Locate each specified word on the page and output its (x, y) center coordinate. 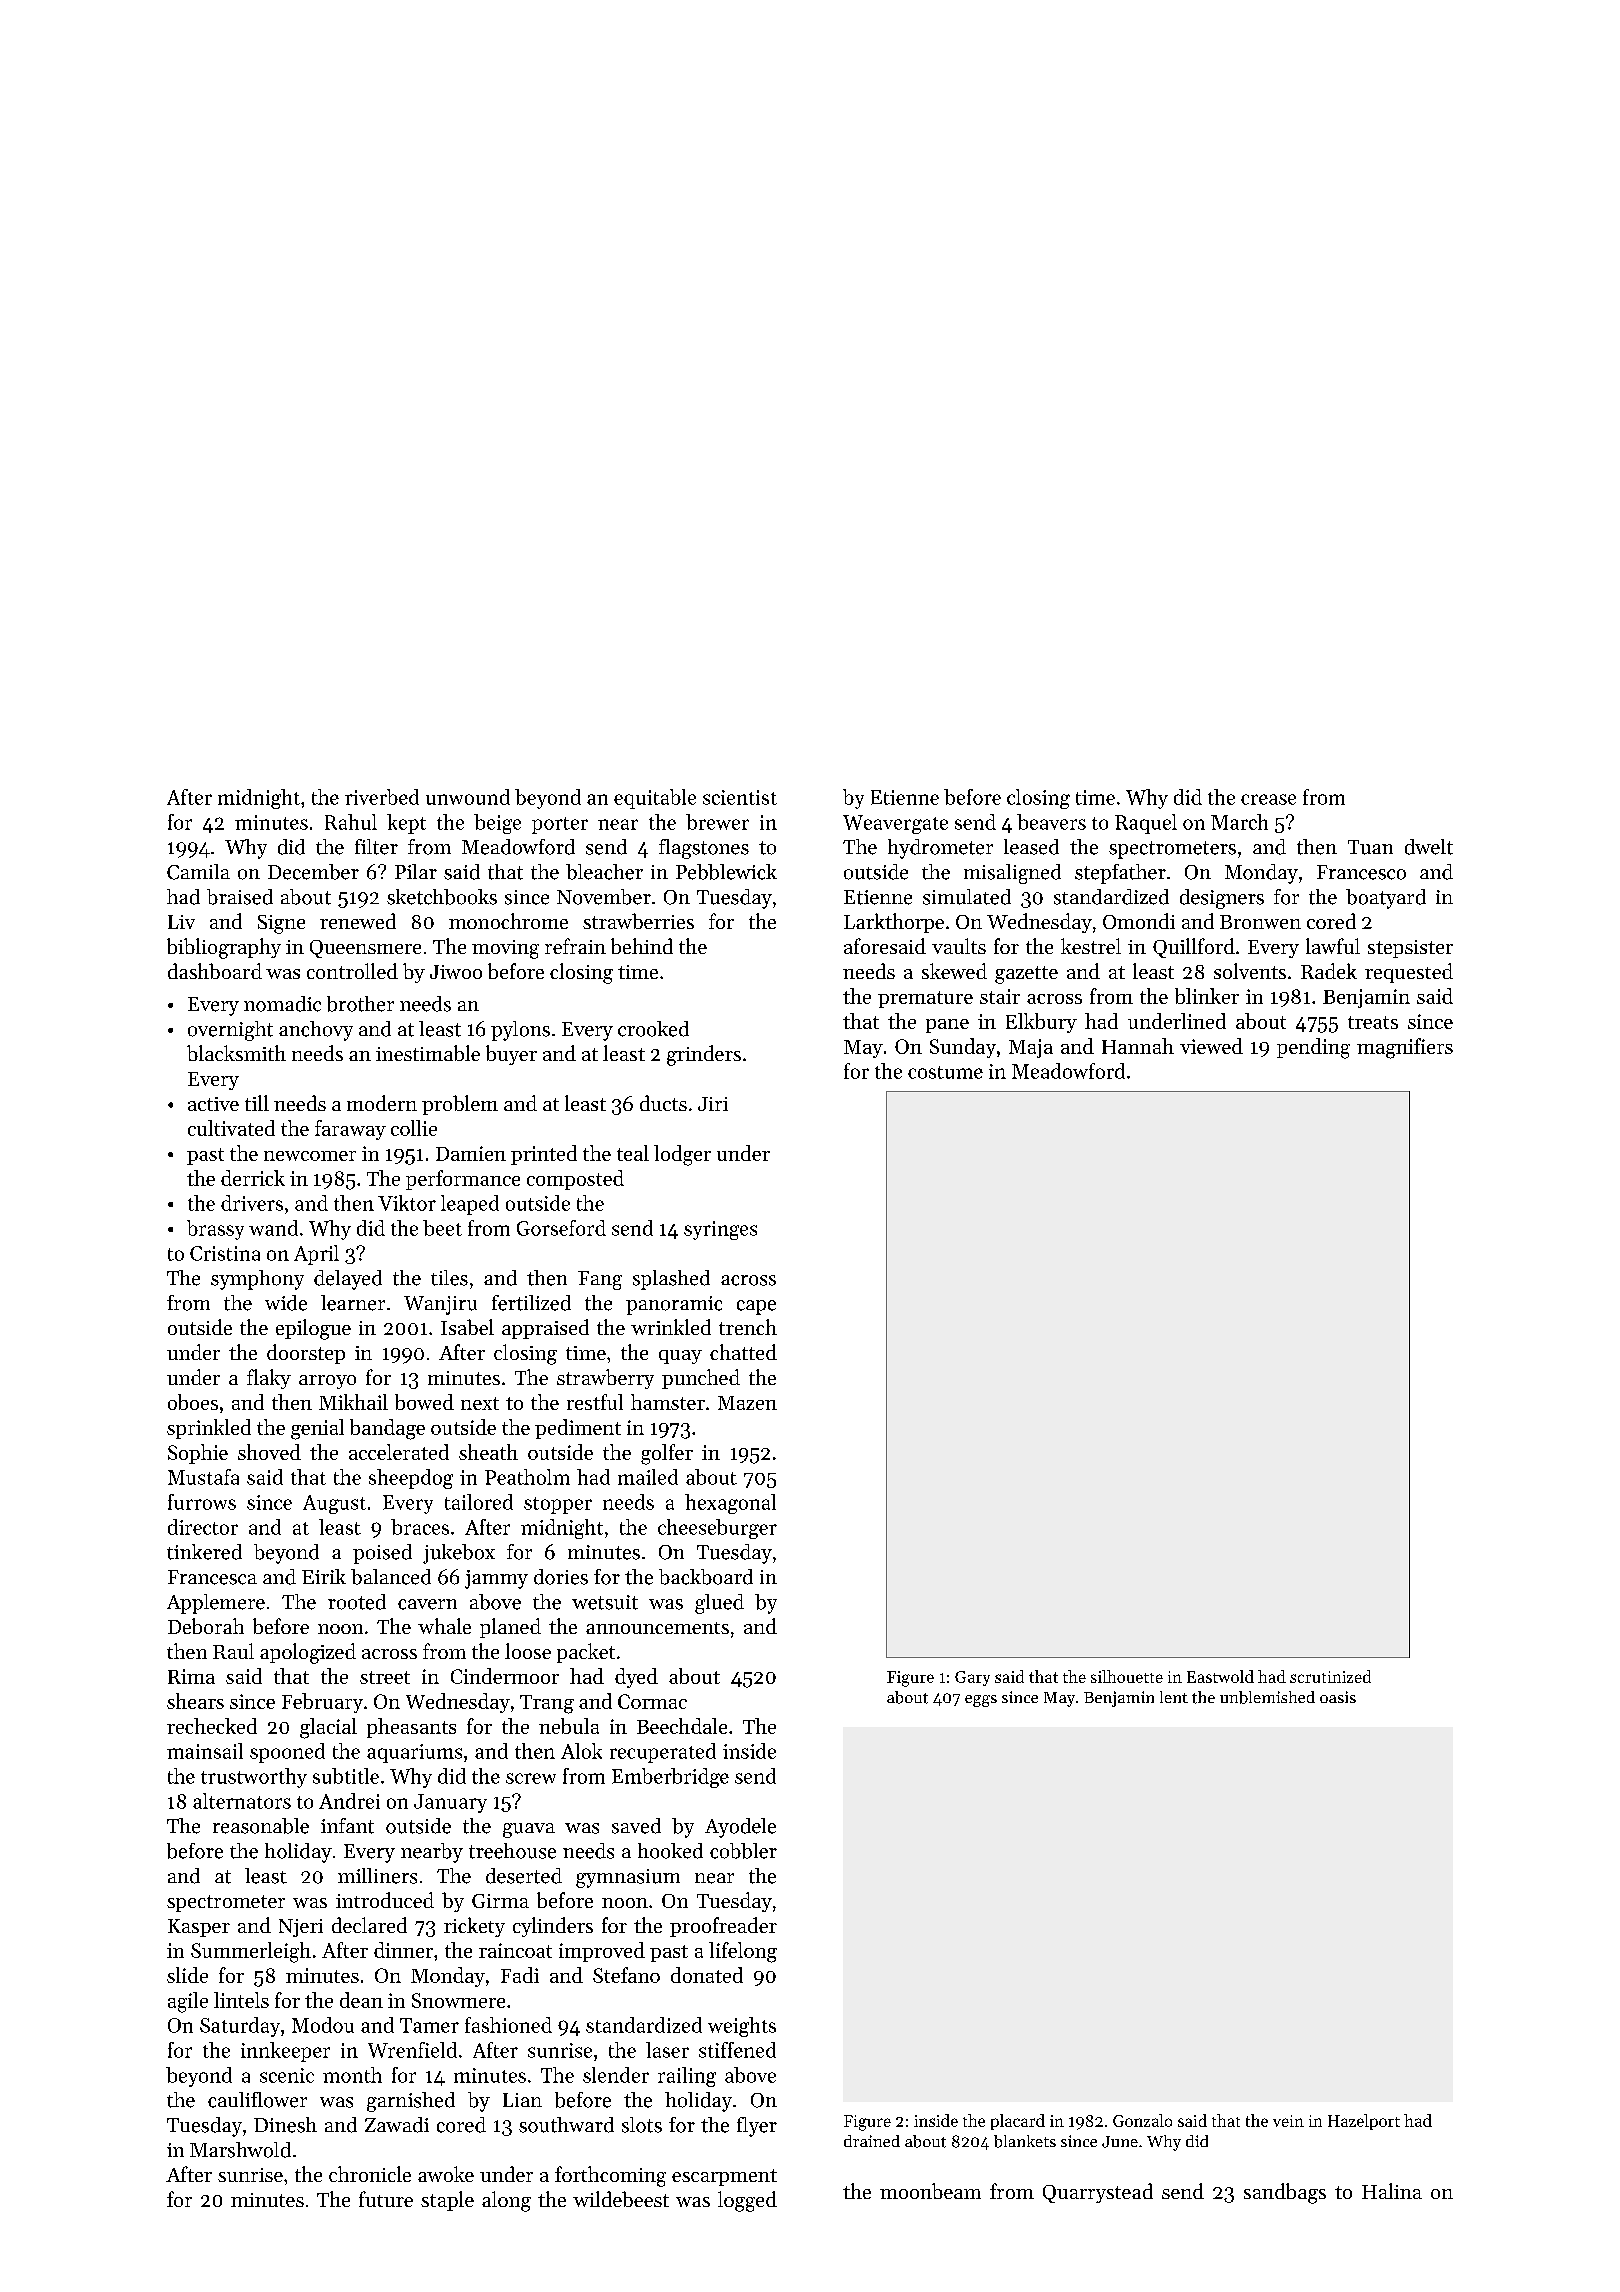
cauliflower (257, 2100)
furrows (202, 1502)
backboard (706, 1577)
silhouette (1127, 1676)
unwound (468, 797)
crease (1268, 799)
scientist (740, 797)
